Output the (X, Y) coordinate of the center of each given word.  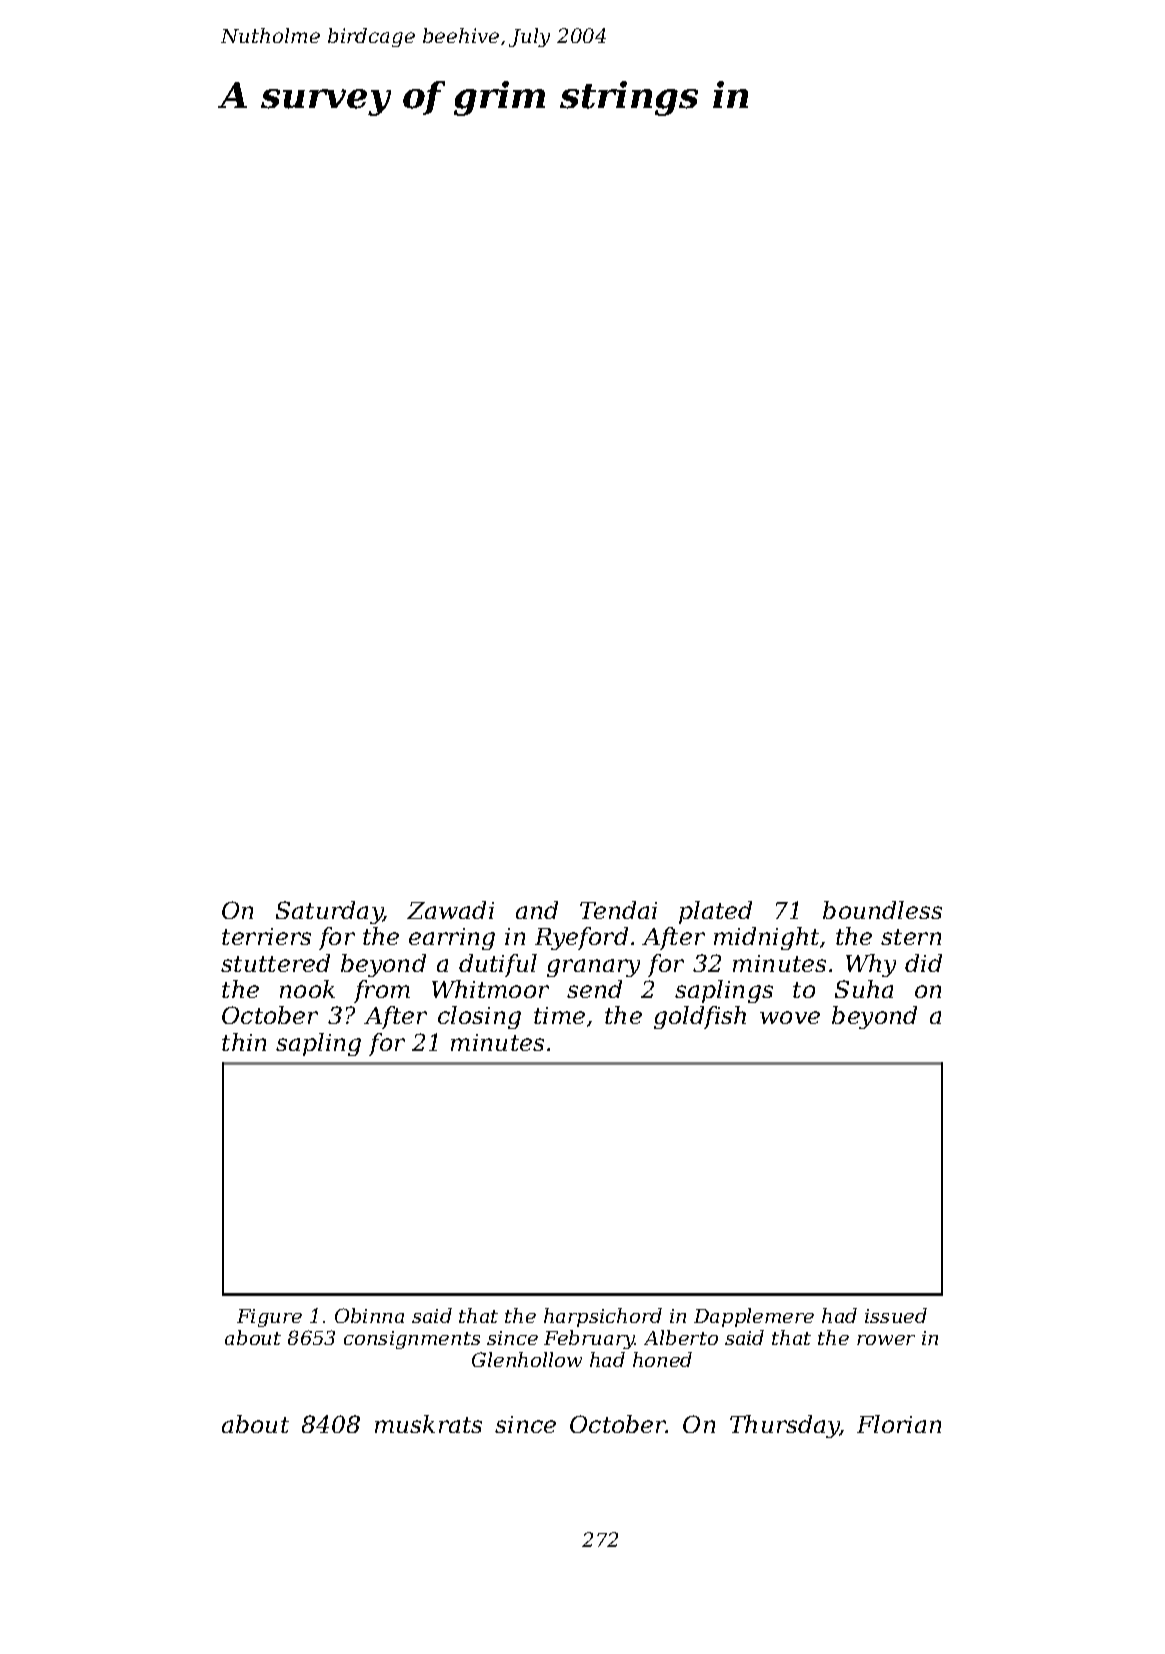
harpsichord (603, 1317)
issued (896, 1315)
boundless (882, 910)
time (559, 1015)
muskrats (428, 1424)
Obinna (369, 1315)
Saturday (329, 912)
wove (790, 1017)
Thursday (785, 1426)
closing (479, 1017)
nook (307, 989)
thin (244, 1042)
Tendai (618, 910)
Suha (864, 989)
